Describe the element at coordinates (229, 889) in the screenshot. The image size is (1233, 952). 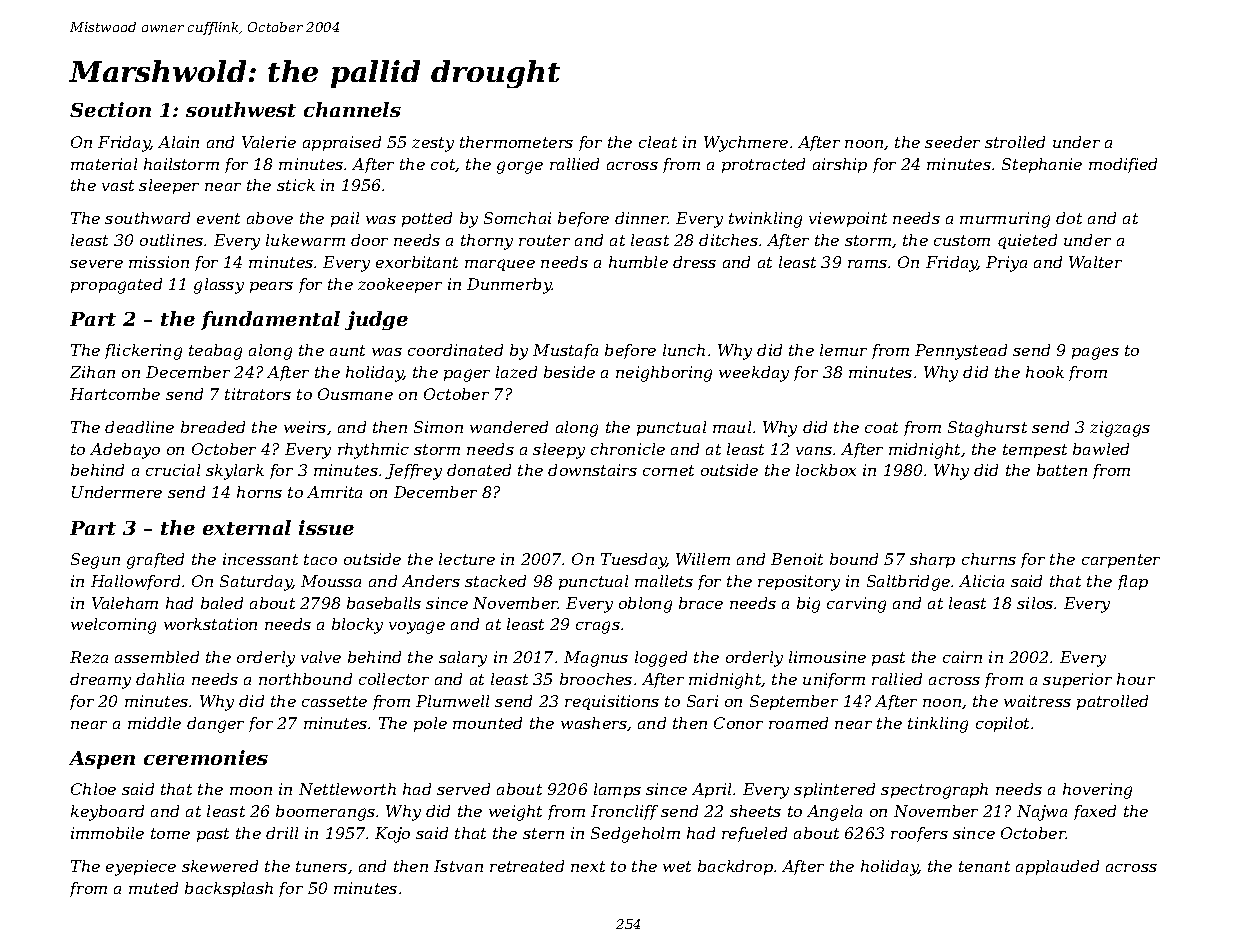
I see `backsplash` at that location.
